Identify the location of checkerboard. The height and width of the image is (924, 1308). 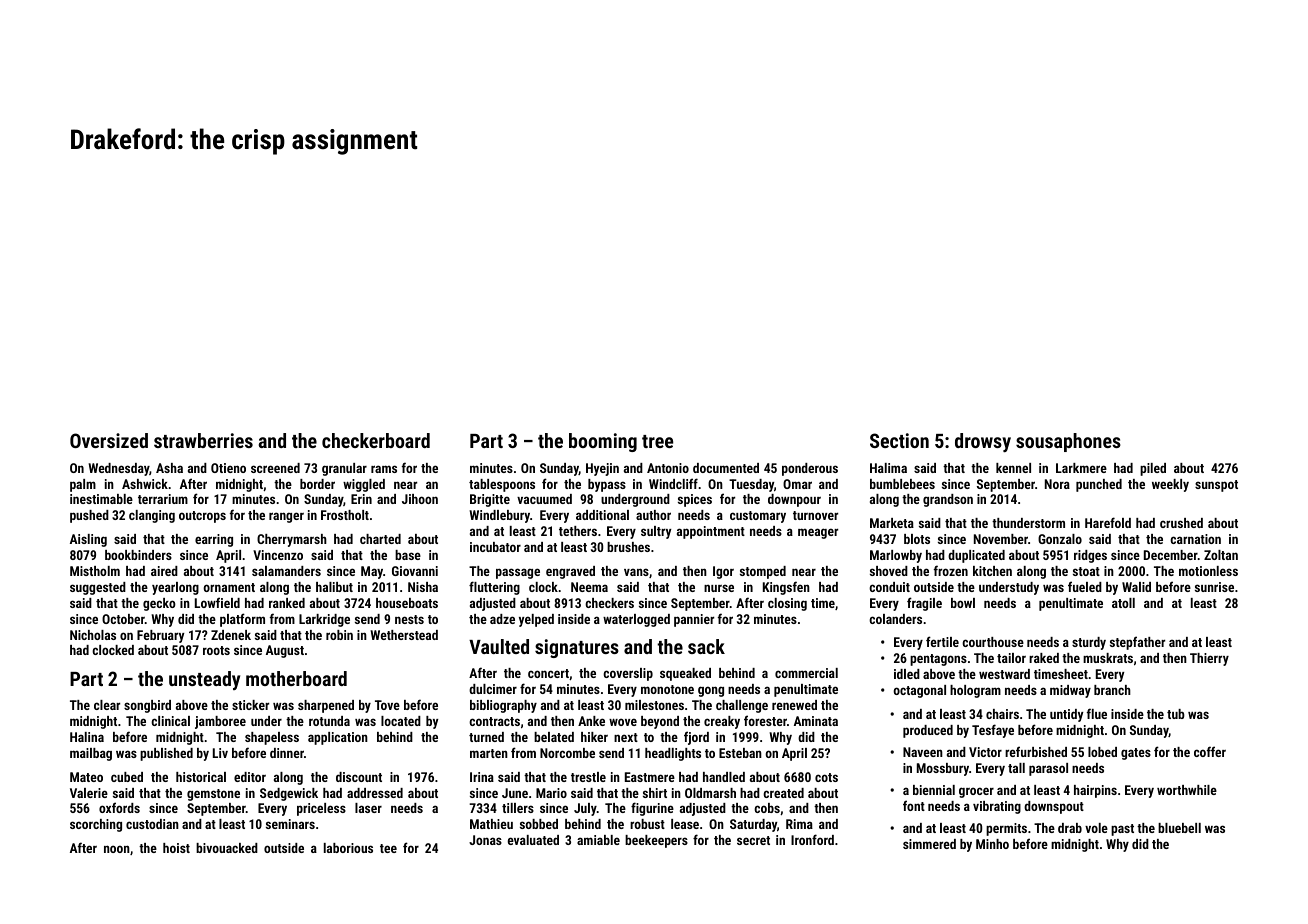
(376, 440).
